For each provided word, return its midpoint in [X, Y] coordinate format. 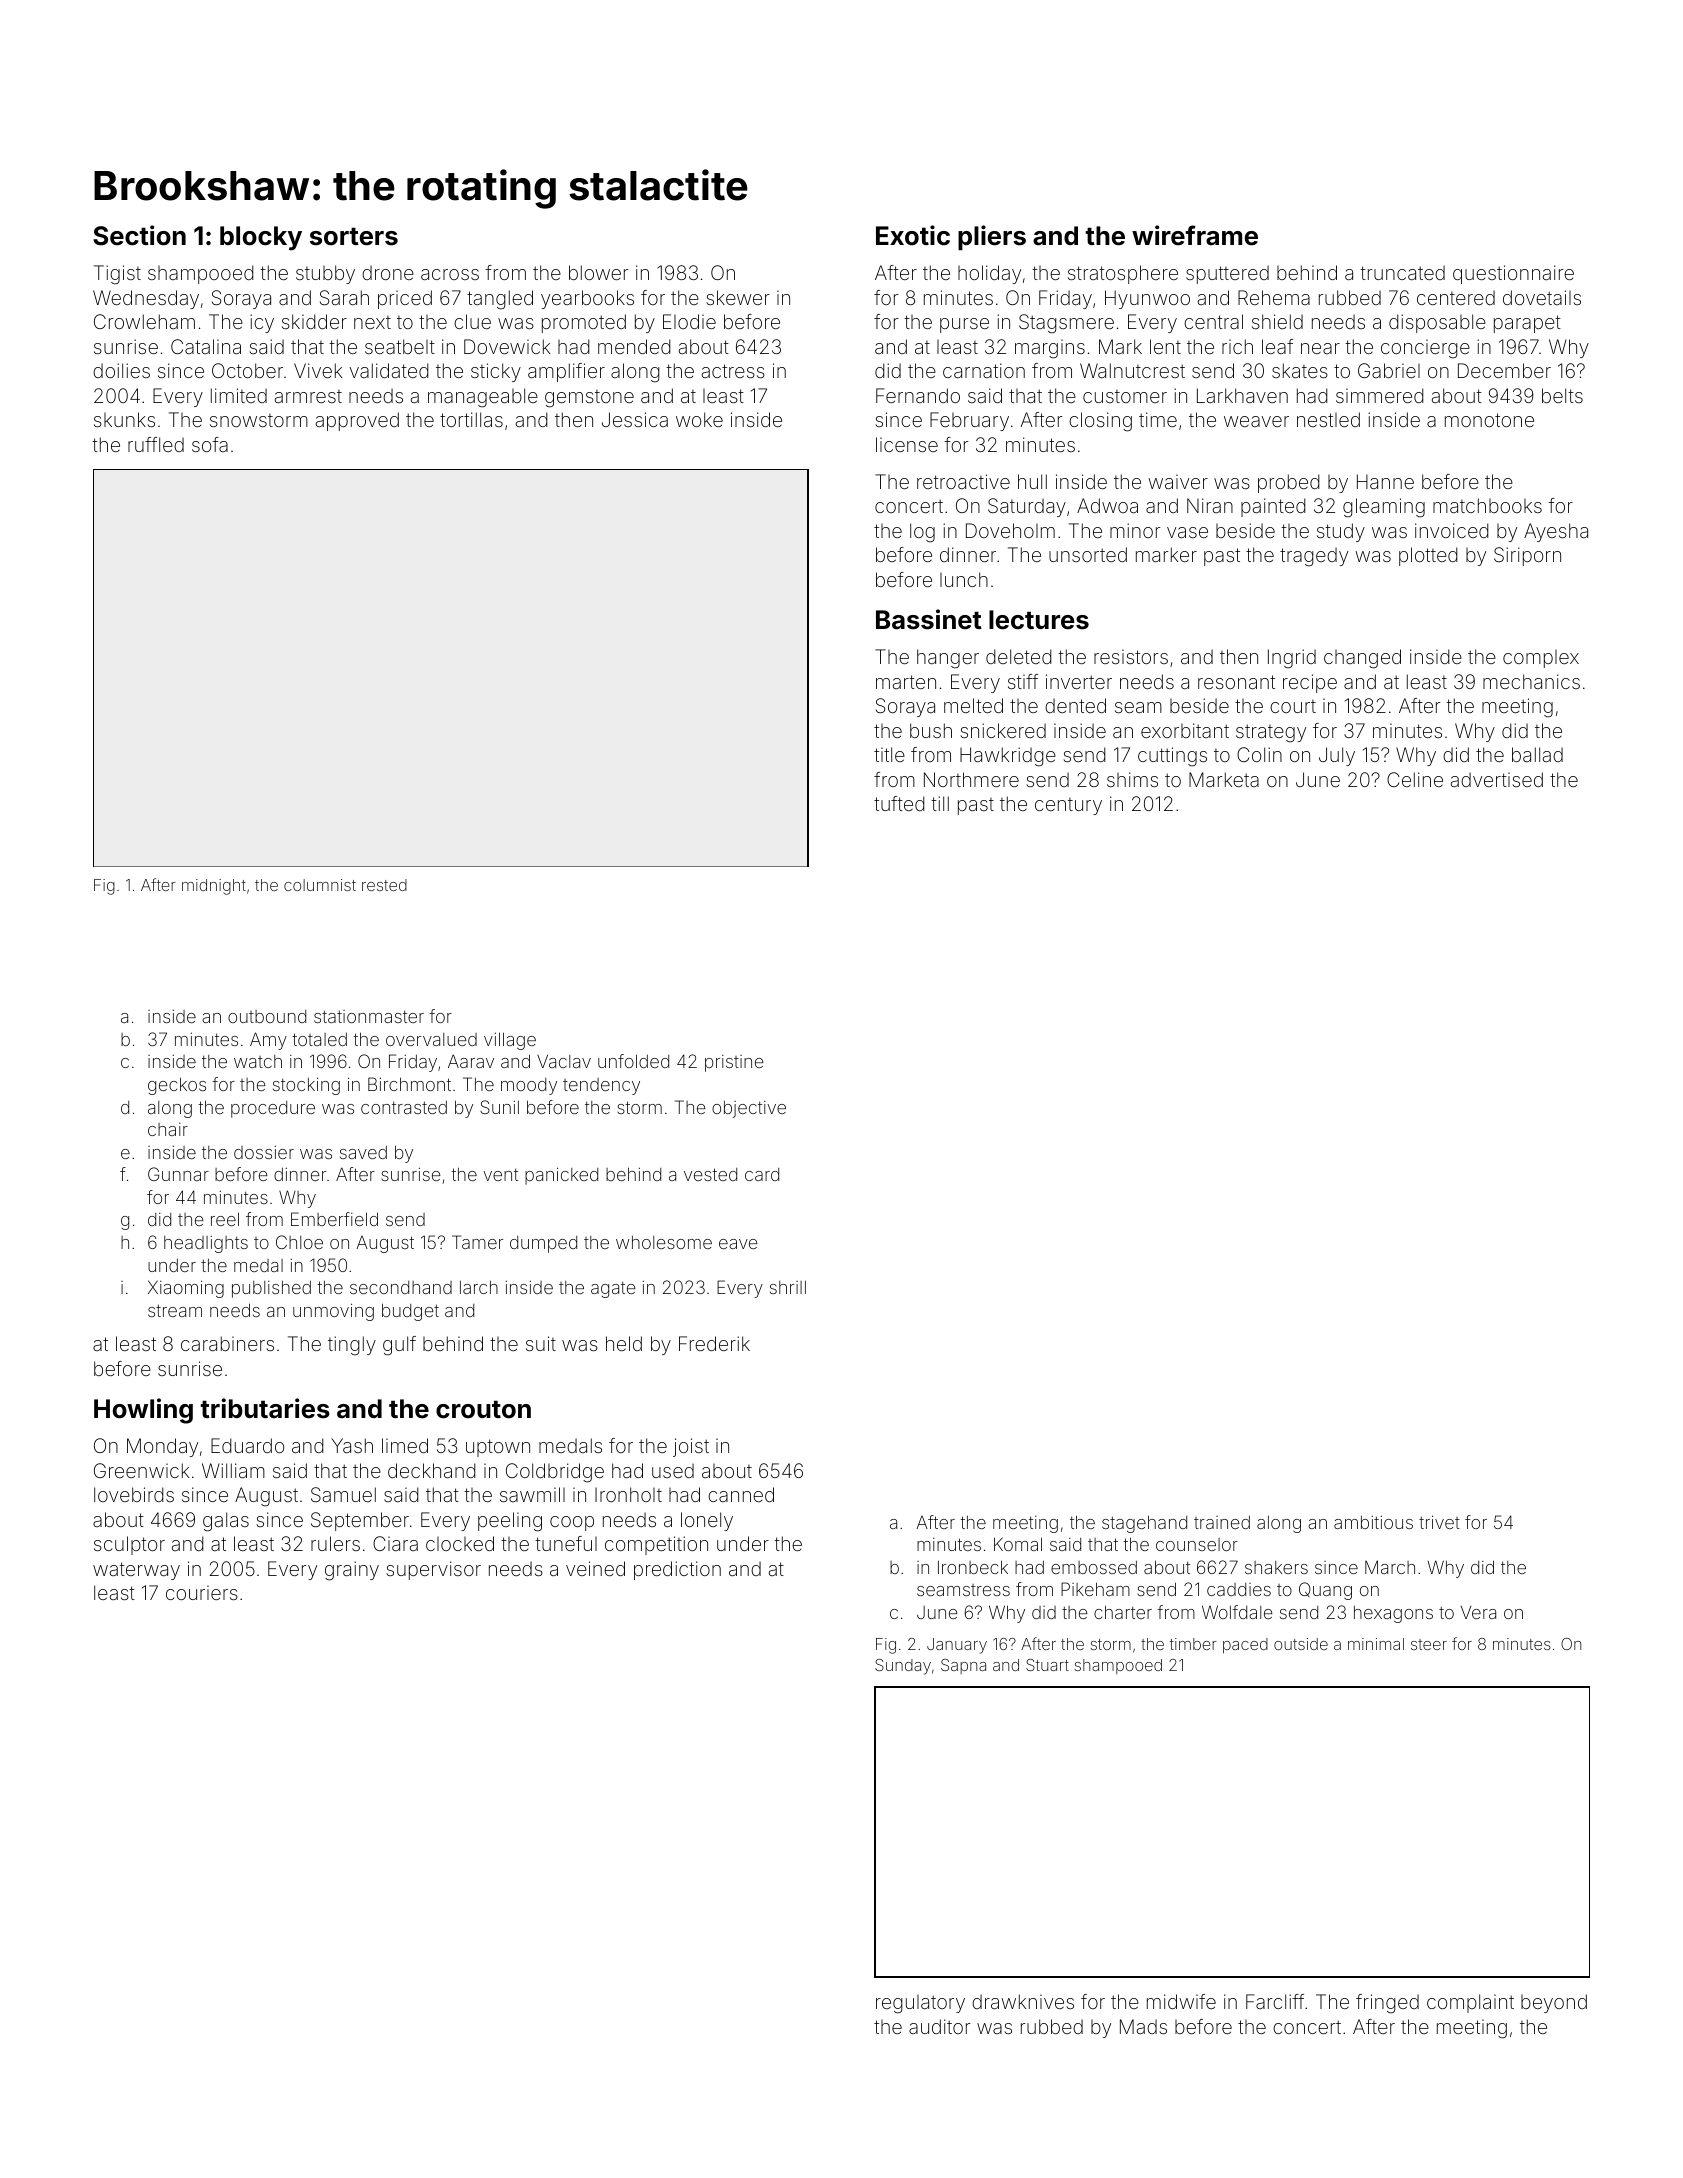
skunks [124, 419]
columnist [320, 885]
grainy [352, 1571]
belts [1562, 395]
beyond [1554, 2003]
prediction [677, 1570]
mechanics [1531, 681]
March [1390, 1567]
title [889, 754]
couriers [202, 1592]
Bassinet [929, 619]
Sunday [903, 1667]
